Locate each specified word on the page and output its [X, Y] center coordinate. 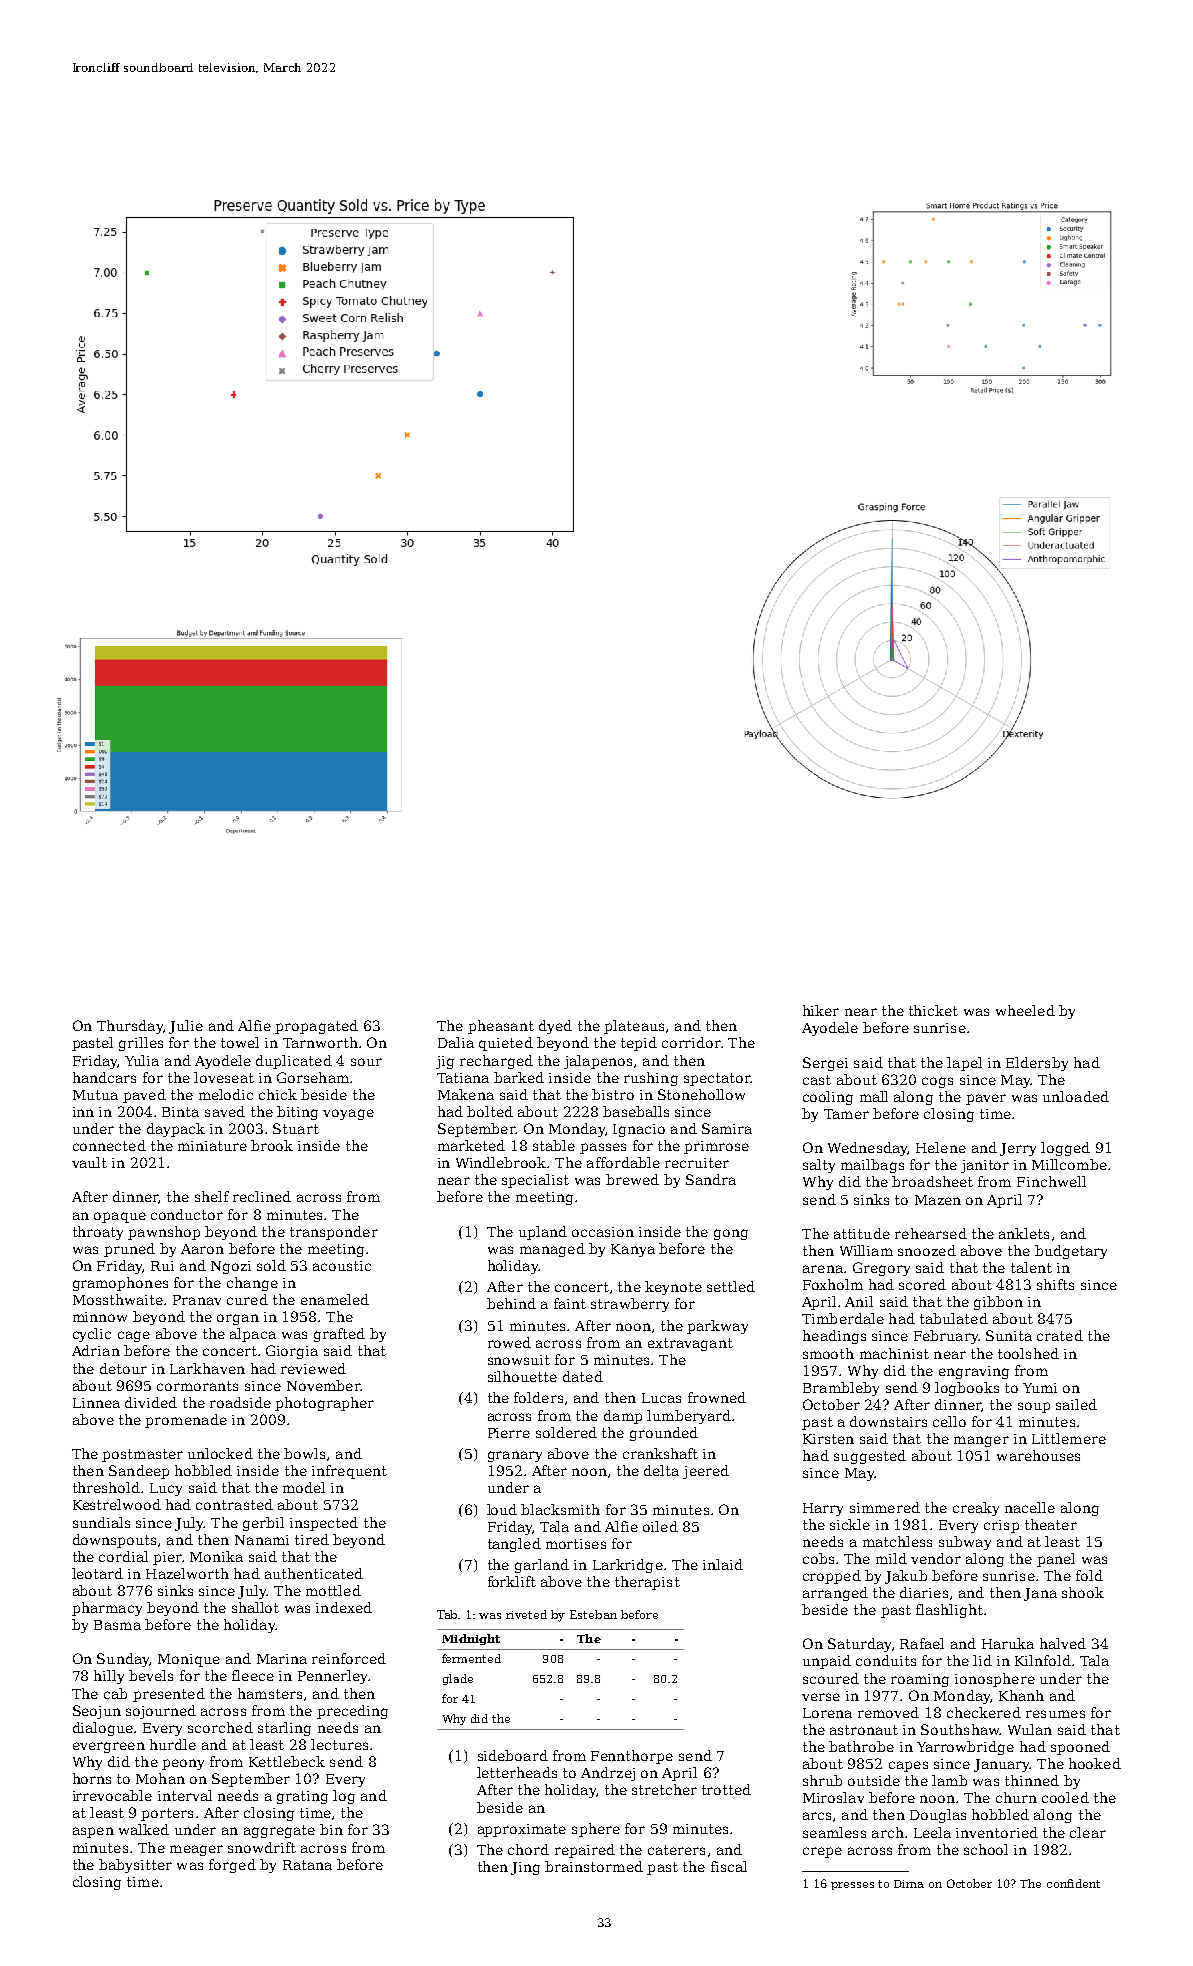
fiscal [729, 1866]
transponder [334, 1233]
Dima [909, 1884]
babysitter [135, 1866]
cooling [828, 1098]
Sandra [711, 1179]
